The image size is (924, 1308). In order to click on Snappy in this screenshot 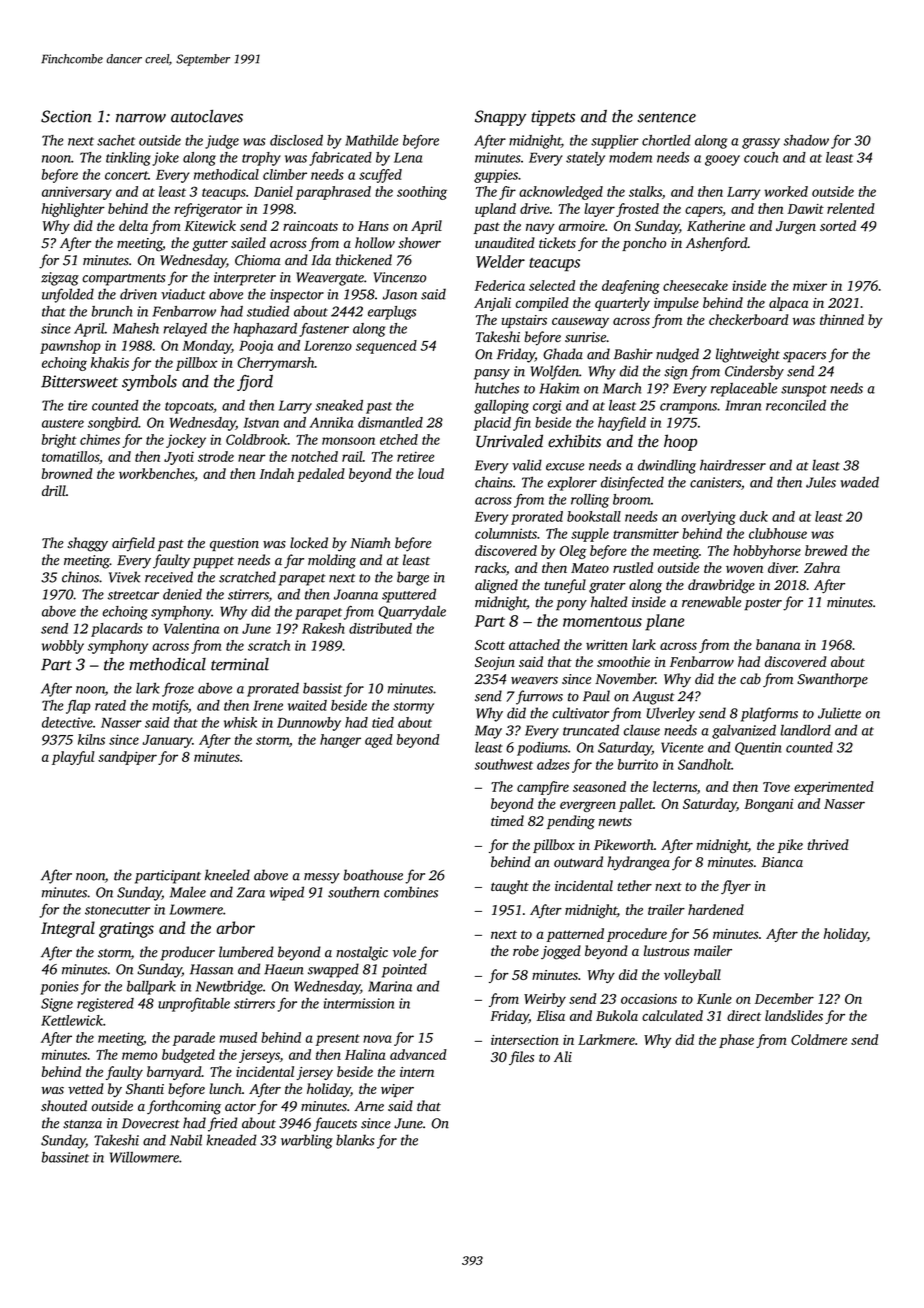, I will do `click(500, 118)`.
